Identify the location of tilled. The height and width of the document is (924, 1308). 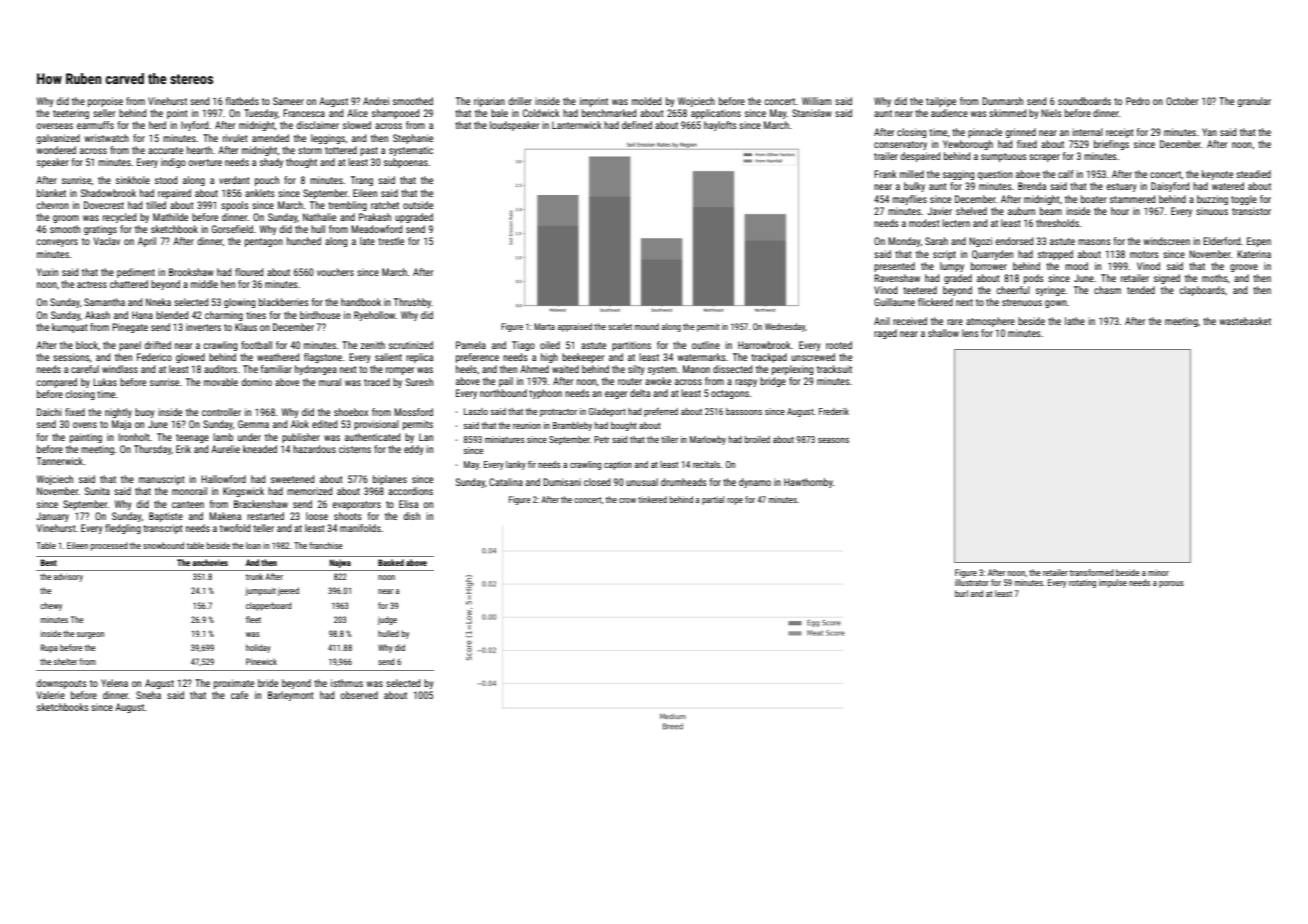
(156, 205).
